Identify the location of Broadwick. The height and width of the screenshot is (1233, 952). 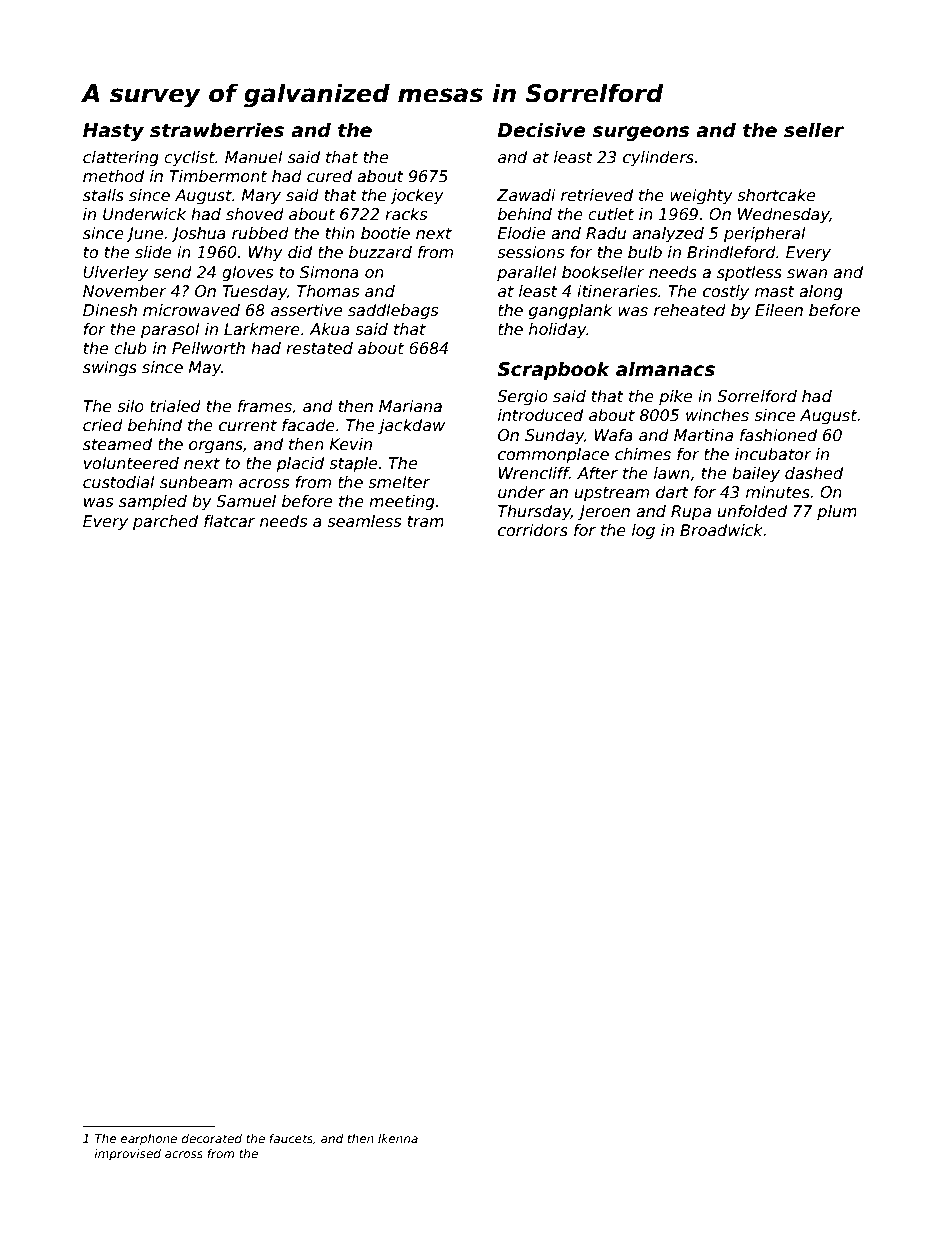
(722, 530).
